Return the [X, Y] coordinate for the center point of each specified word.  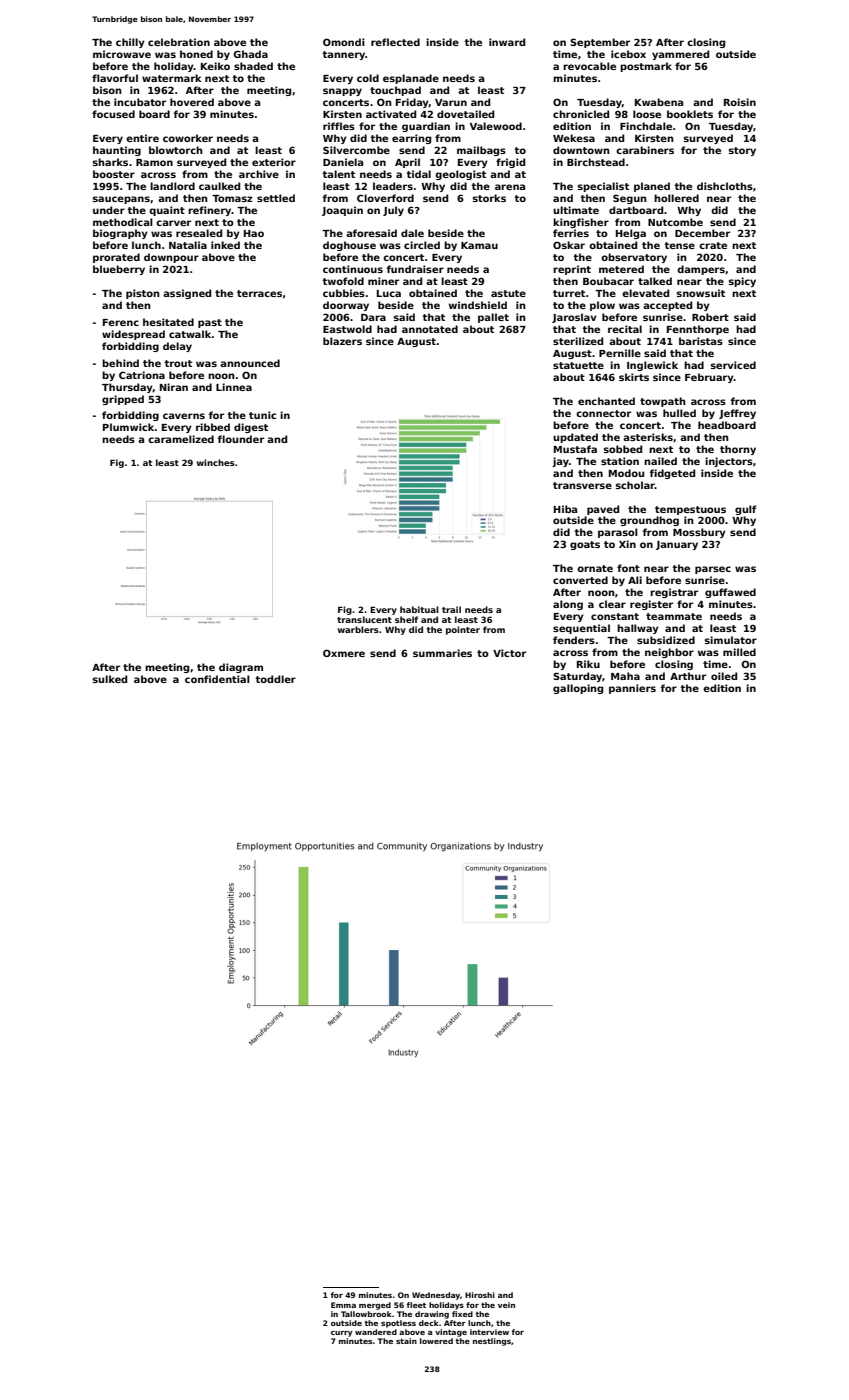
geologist [460, 175]
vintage [451, 1333]
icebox [628, 54]
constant [615, 616]
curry [342, 1334]
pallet [493, 318]
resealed [199, 233]
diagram [241, 668]
